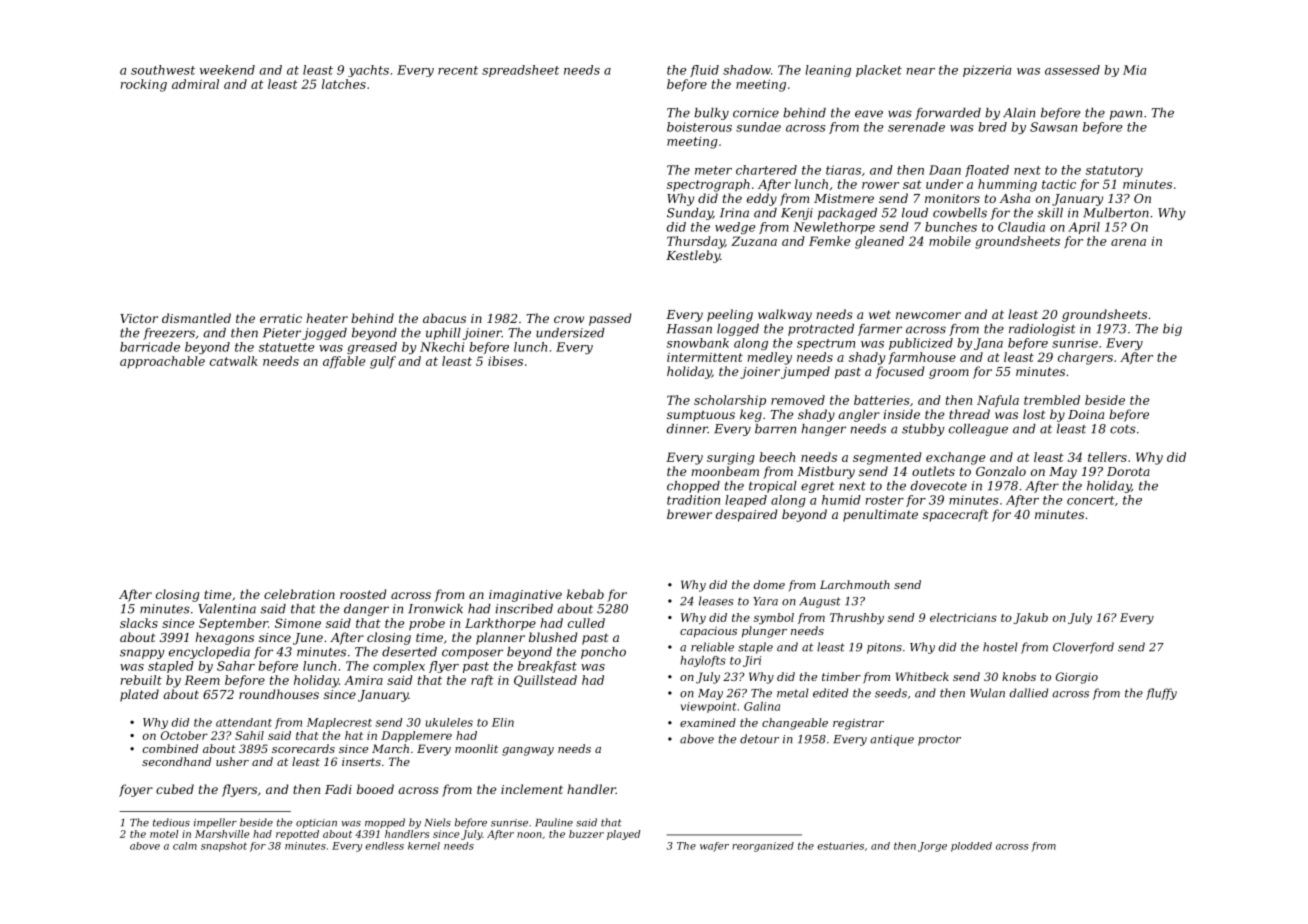  I want to click on cots, so click(1123, 429).
